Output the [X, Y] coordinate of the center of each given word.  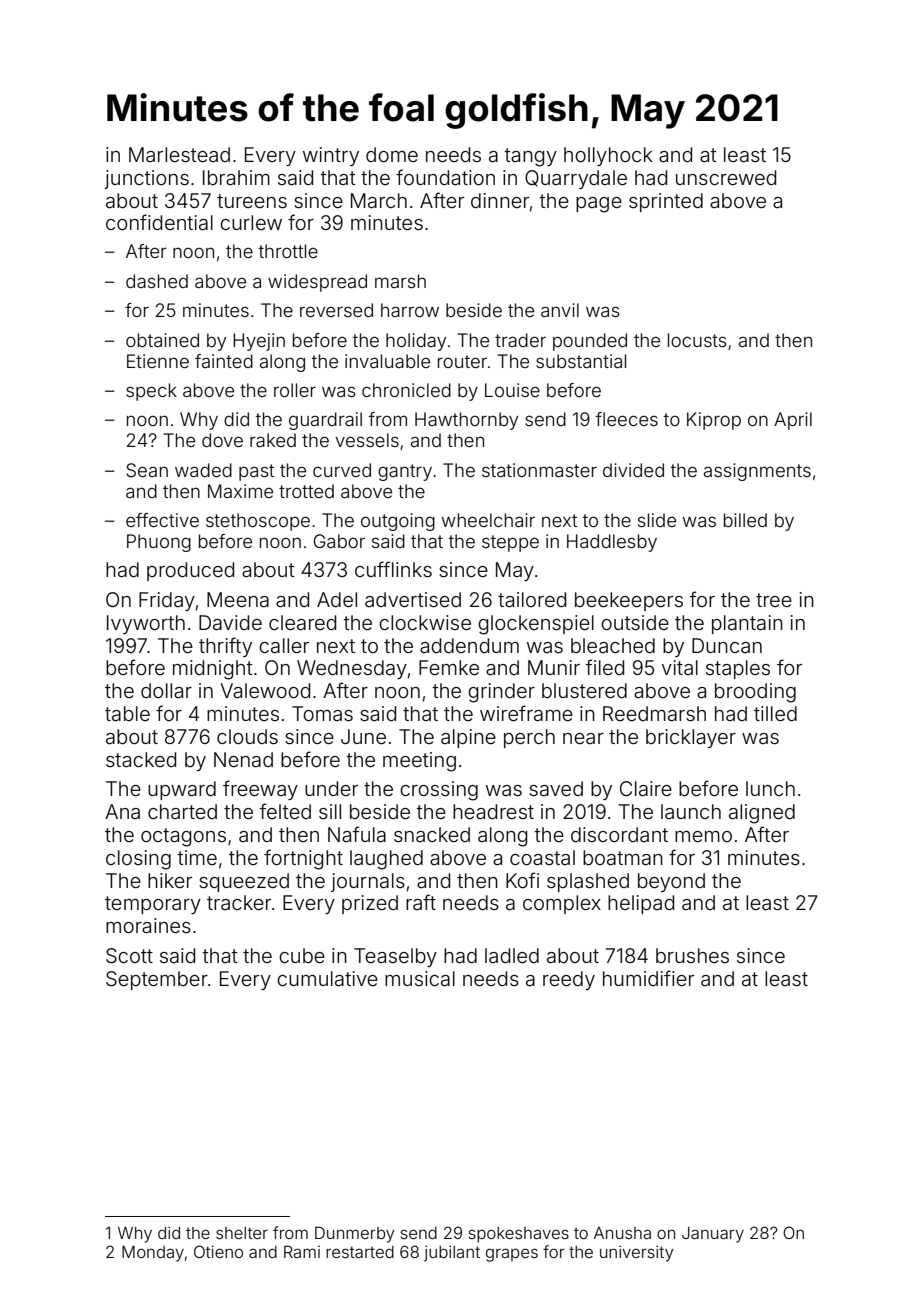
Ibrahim [236, 177]
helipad [641, 904]
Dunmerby [355, 1234]
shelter [242, 1233]
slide [657, 520]
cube [302, 955]
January [713, 1235]
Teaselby [395, 957]
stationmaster [539, 470]
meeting [419, 762]
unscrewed [726, 177]
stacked [141, 759]
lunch [770, 788]
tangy [530, 157]
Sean [147, 470]
